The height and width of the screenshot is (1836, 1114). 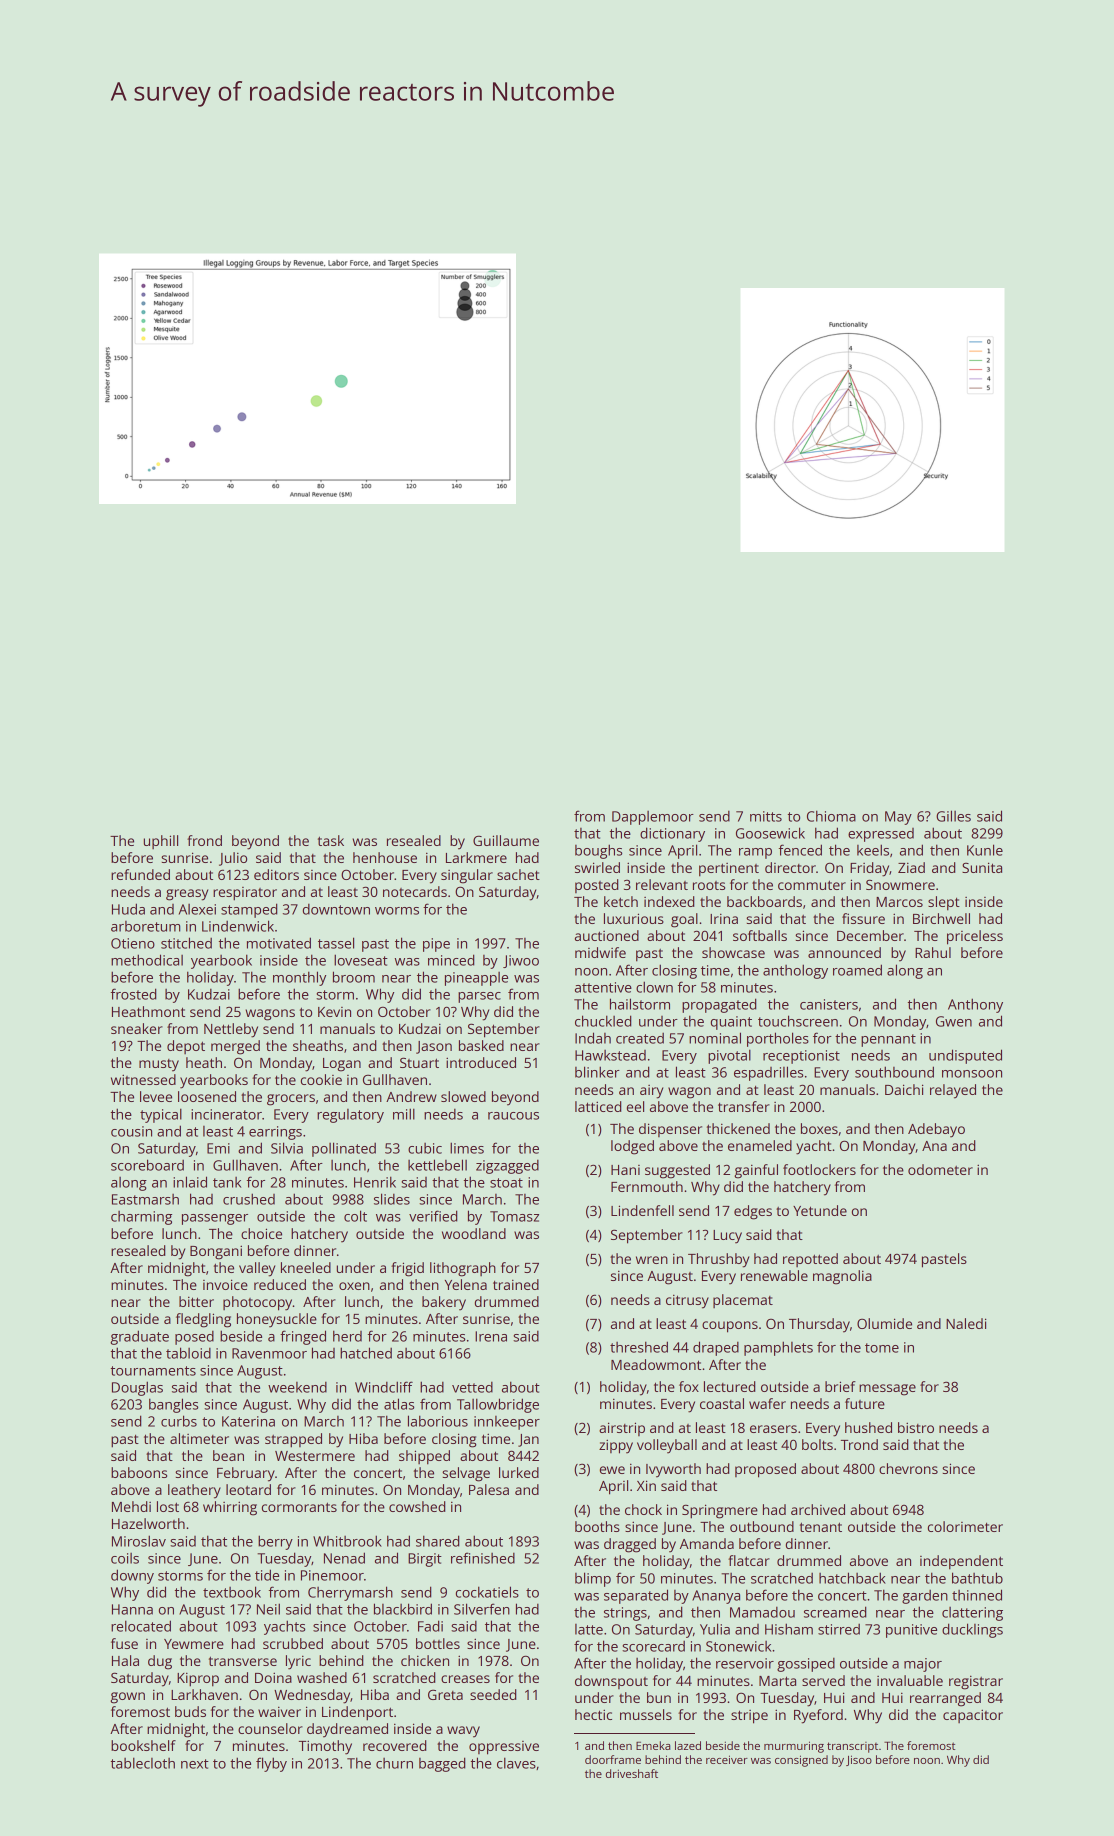 I want to click on uphill, so click(x=161, y=842).
